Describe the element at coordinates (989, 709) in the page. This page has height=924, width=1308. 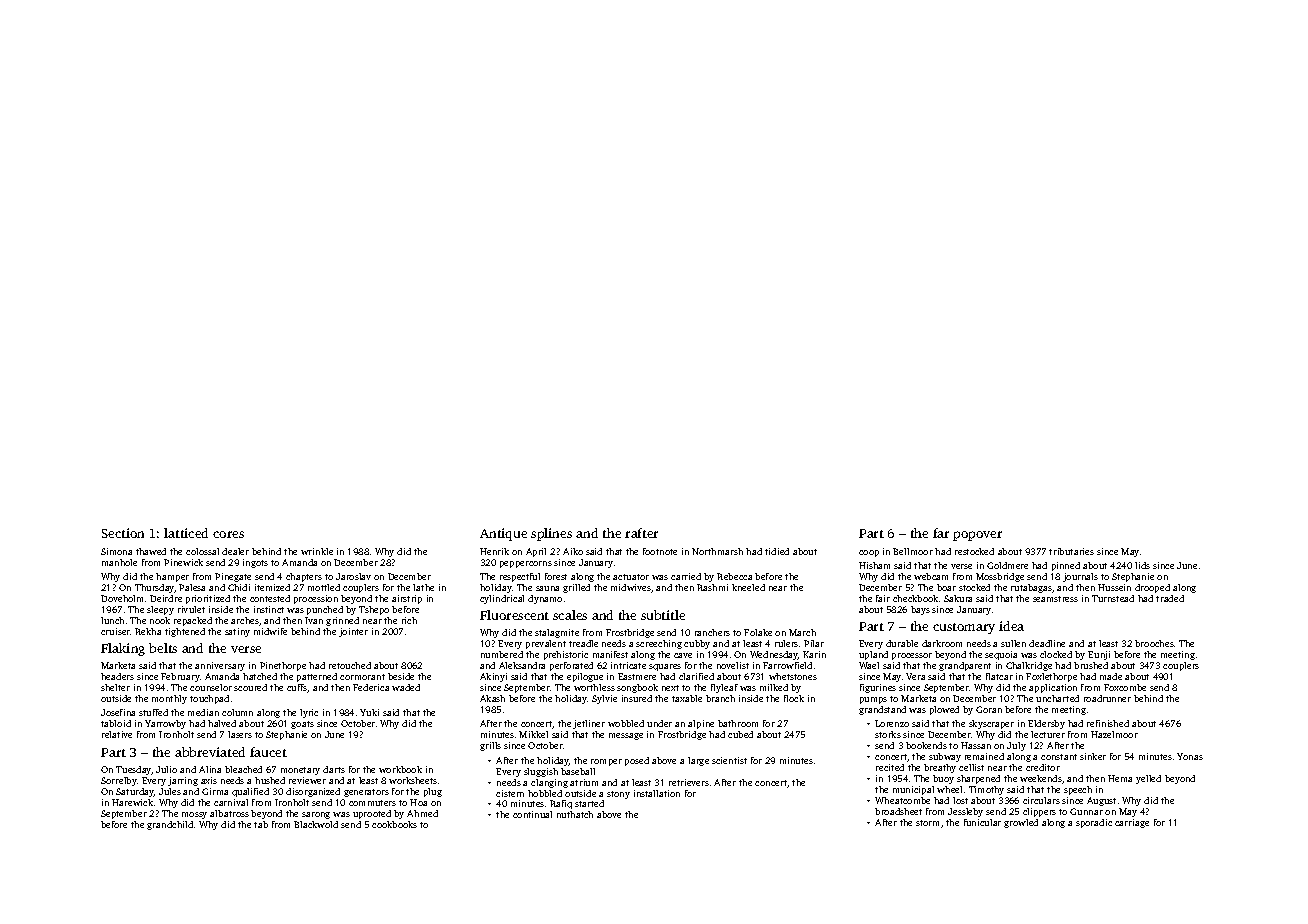
I see `Goran` at that location.
